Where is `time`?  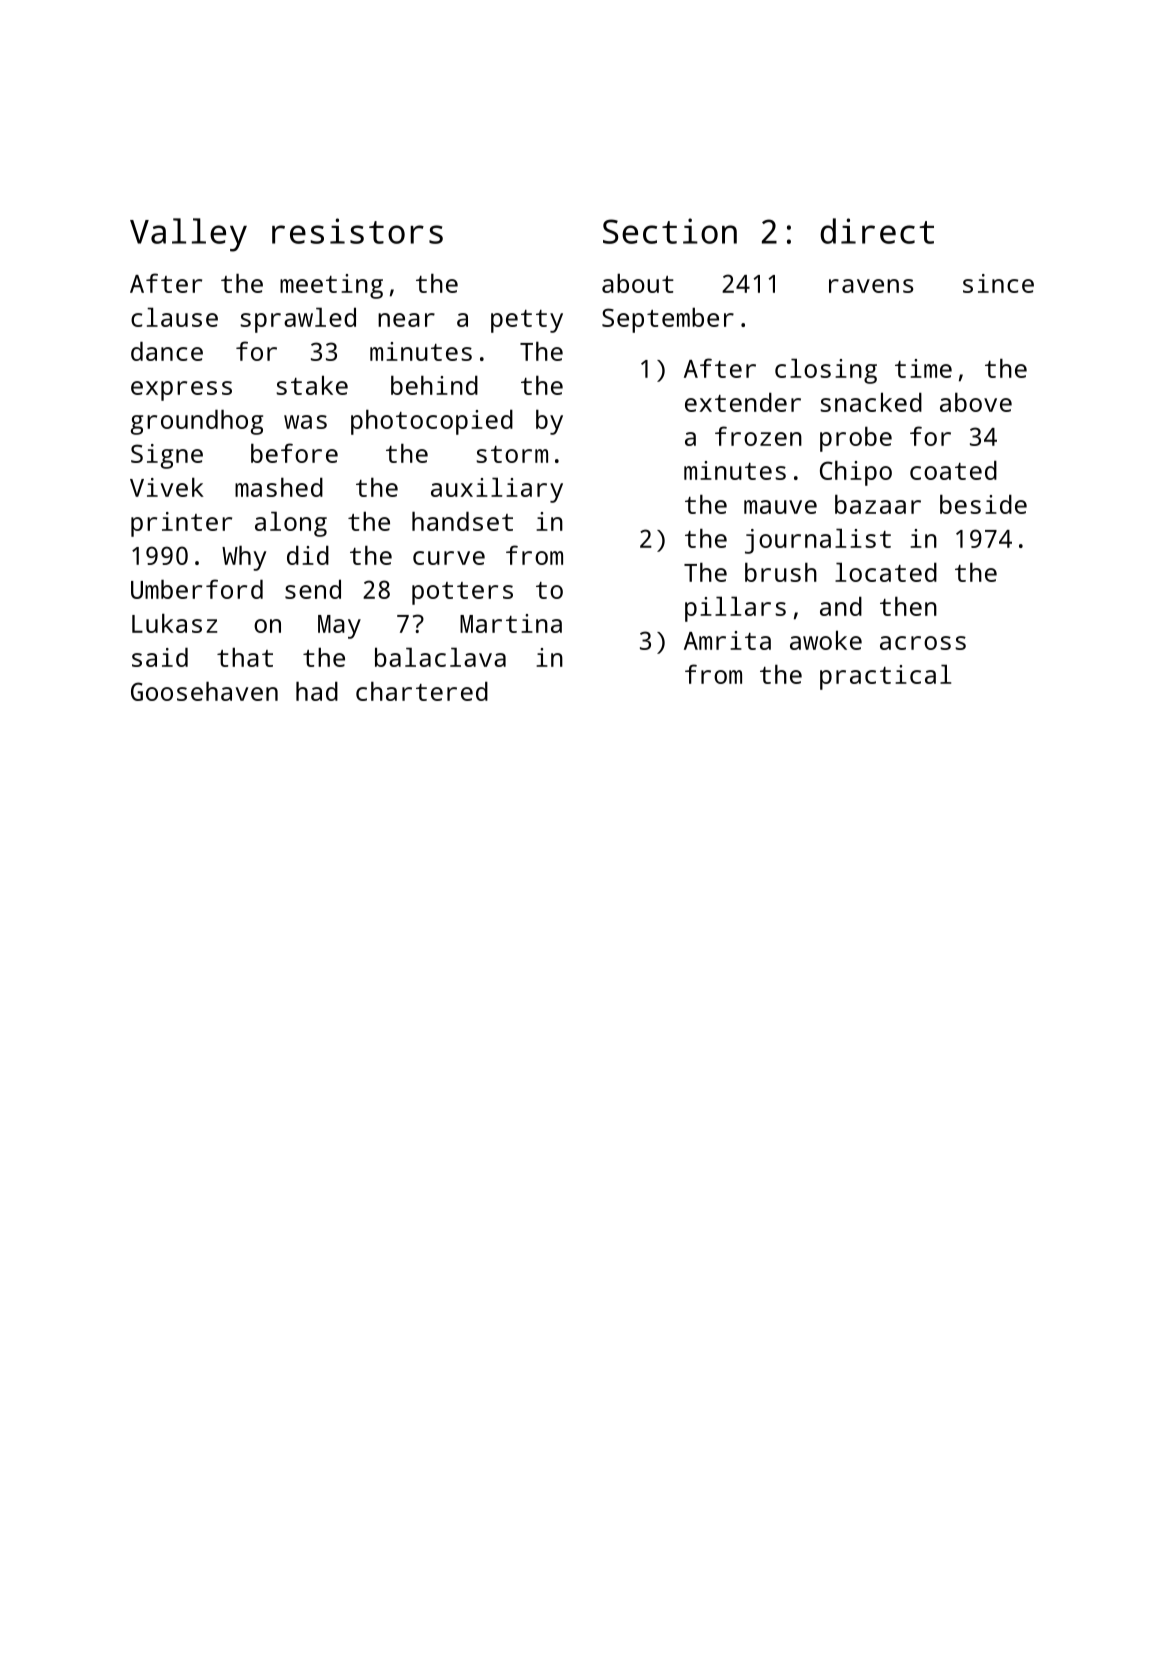
time is located at coordinates (923, 368).
